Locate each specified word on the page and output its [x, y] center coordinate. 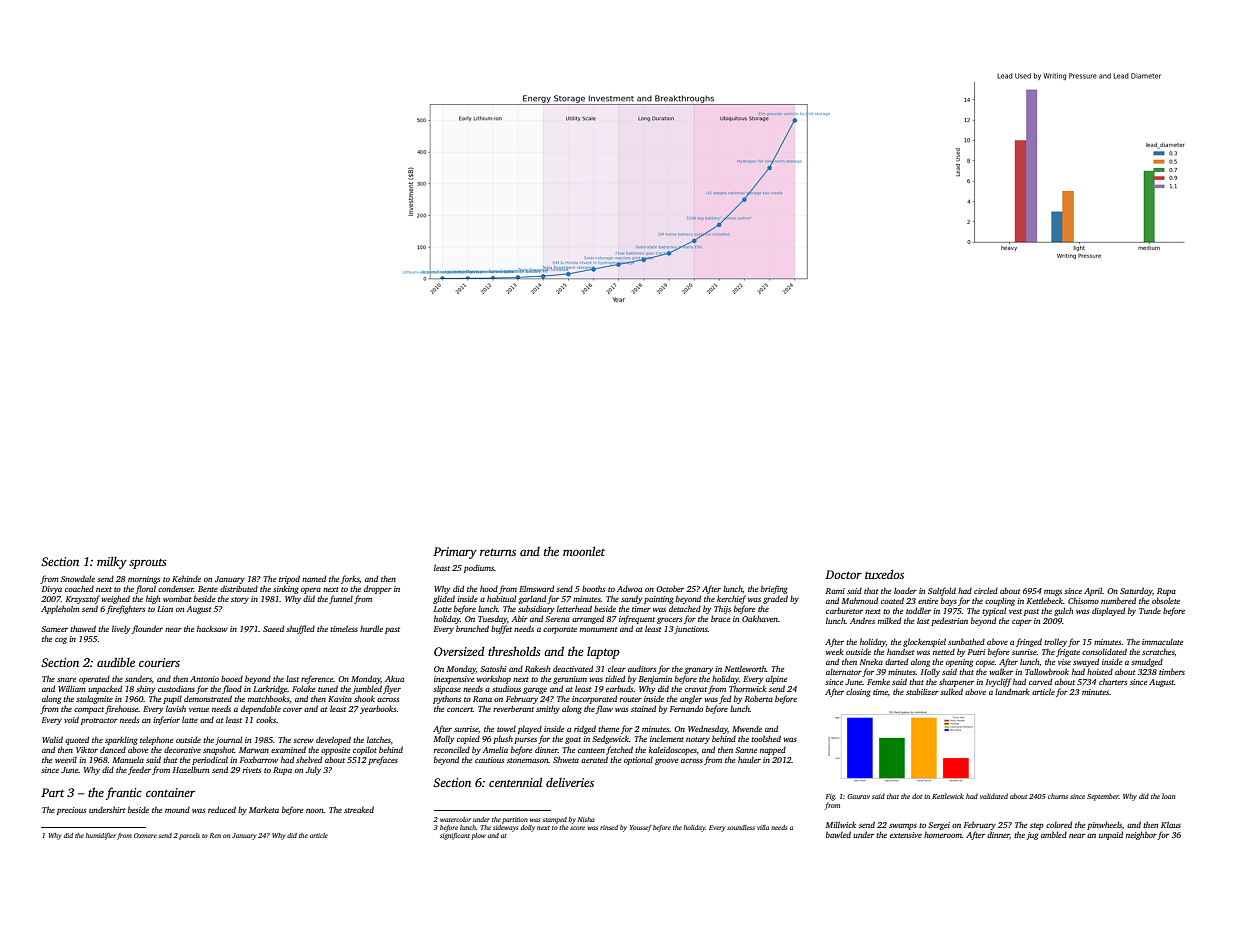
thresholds [514, 651]
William [72, 688]
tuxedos [884, 574]
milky [112, 562]
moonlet [584, 551]
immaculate [1163, 642]
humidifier [101, 836]
